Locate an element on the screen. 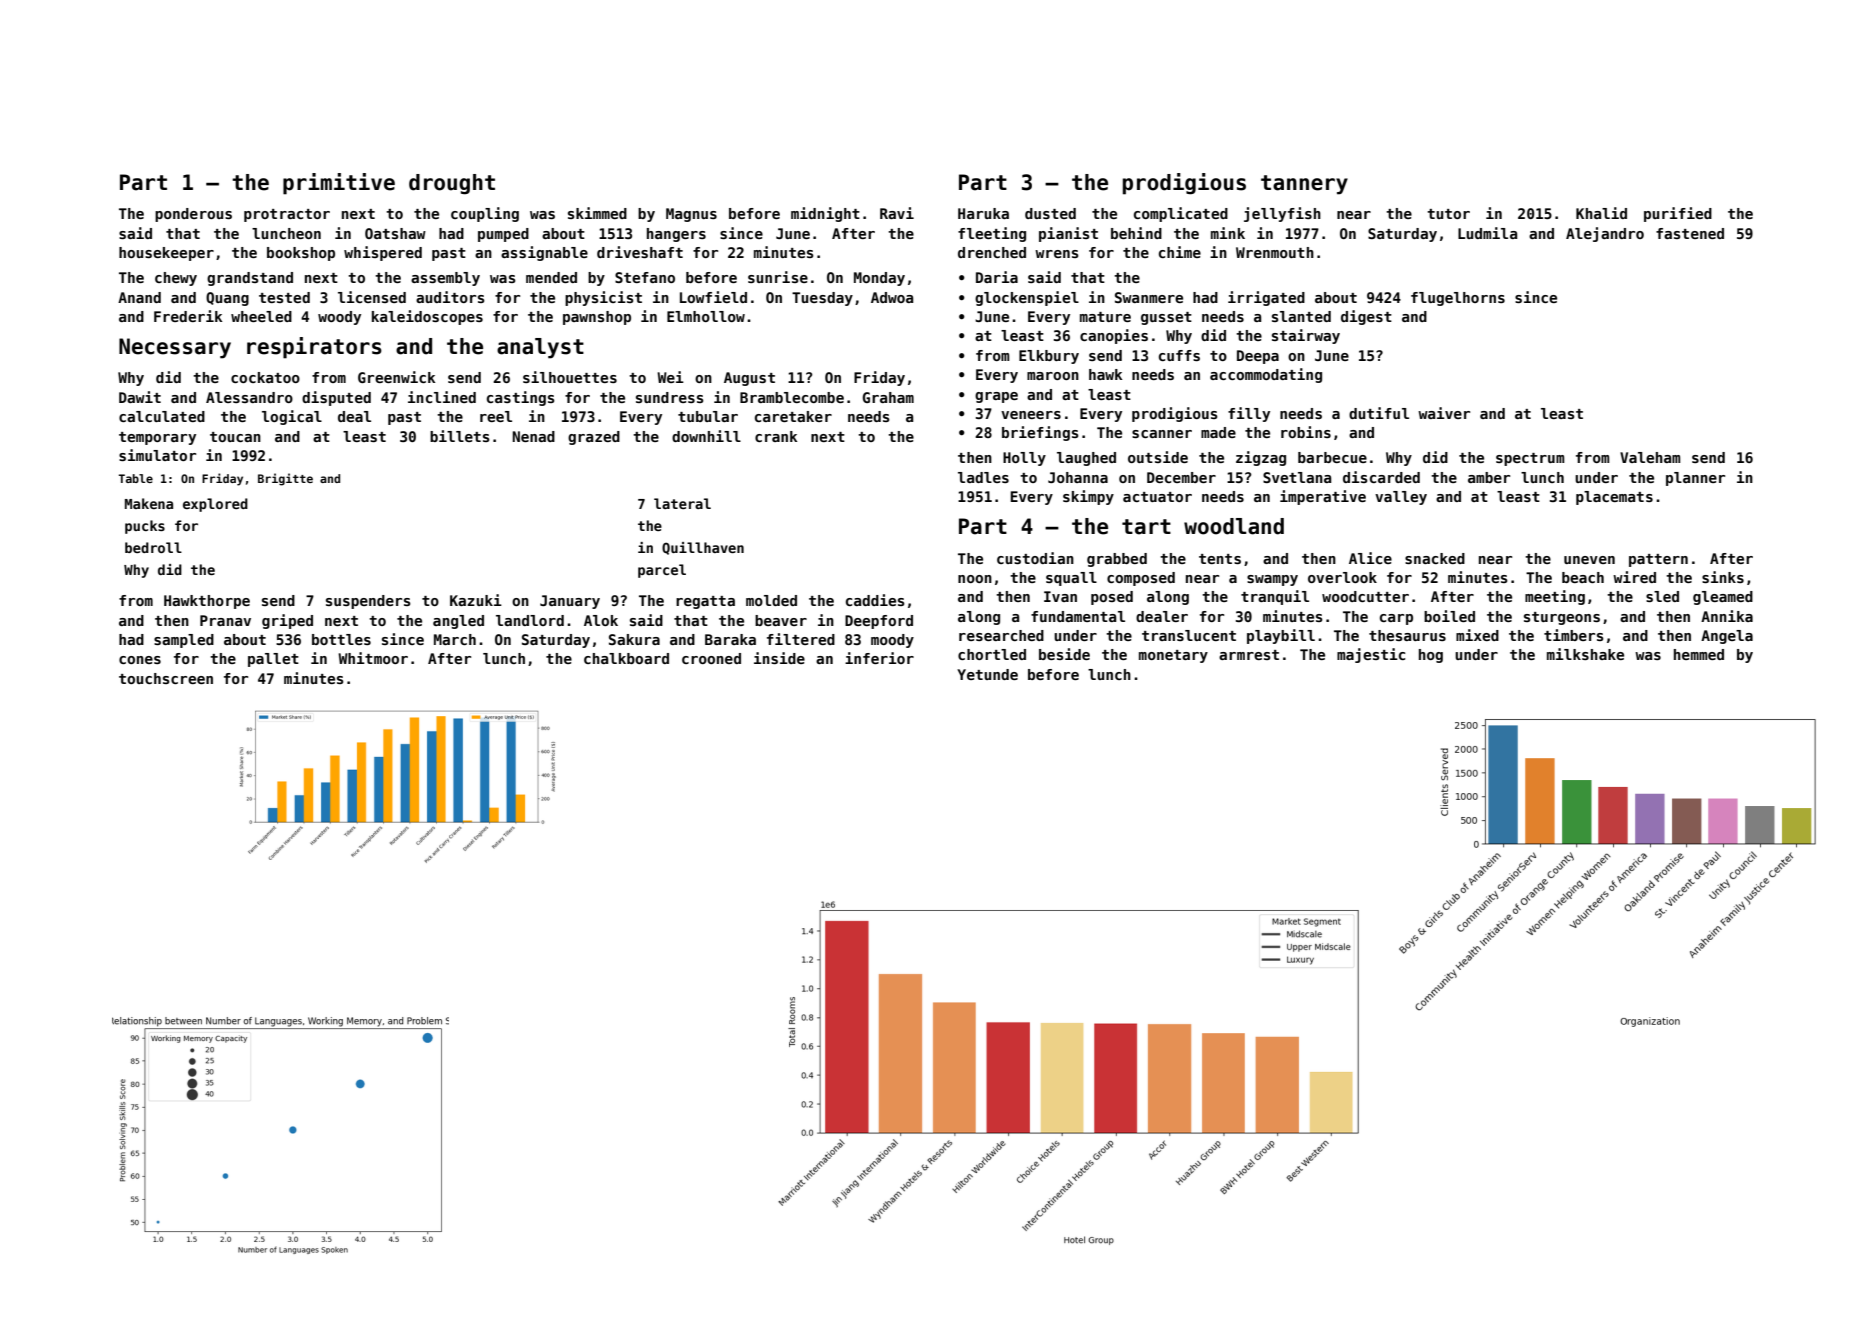 The width and height of the screenshot is (1872, 1324). snacked is located at coordinates (1435, 558).
